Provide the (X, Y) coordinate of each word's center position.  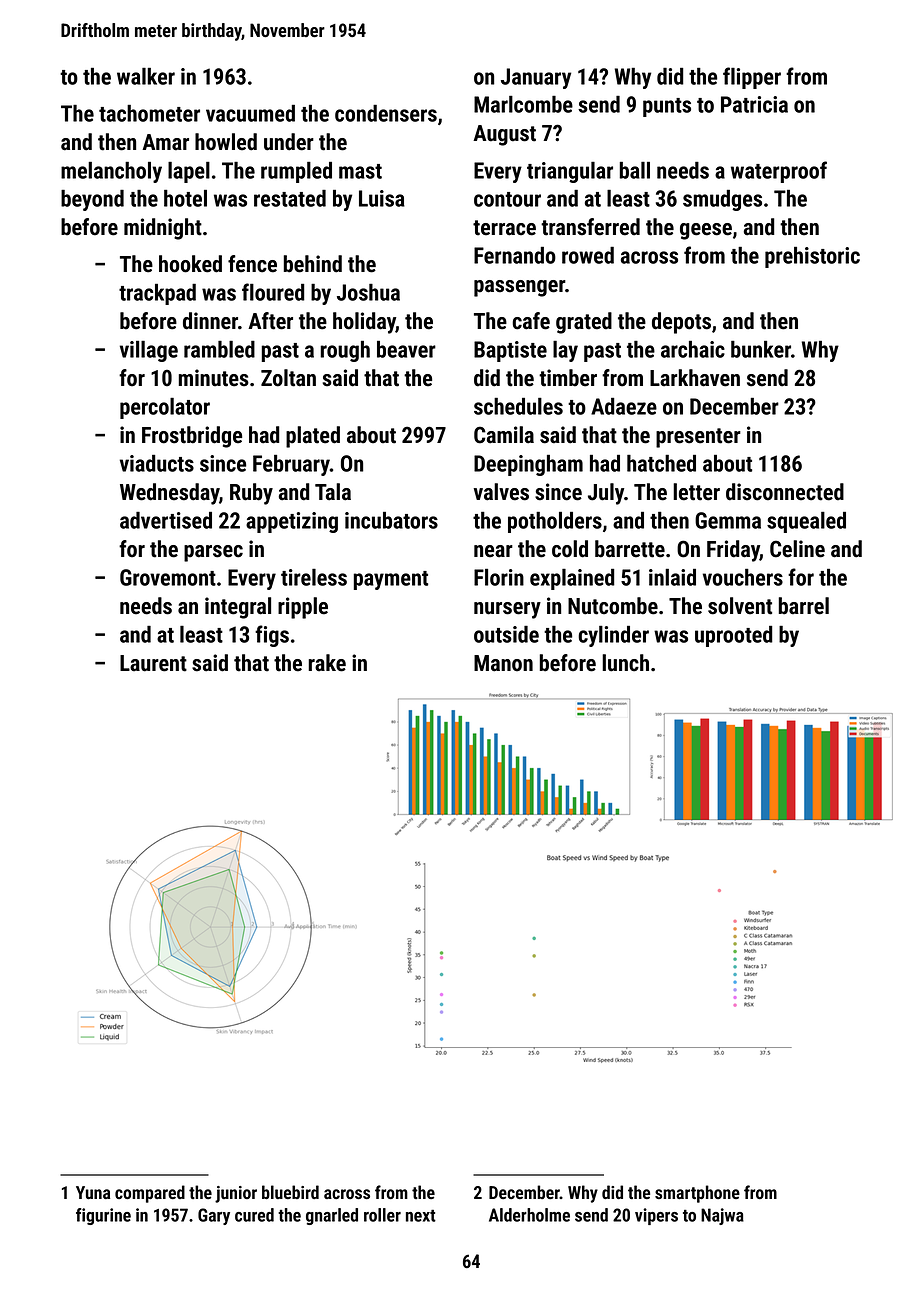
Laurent (153, 663)
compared (150, 1194)
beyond (92, 200)
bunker (761, 349)
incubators (391, 520)
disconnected (785, 492)
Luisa (382, 198)
